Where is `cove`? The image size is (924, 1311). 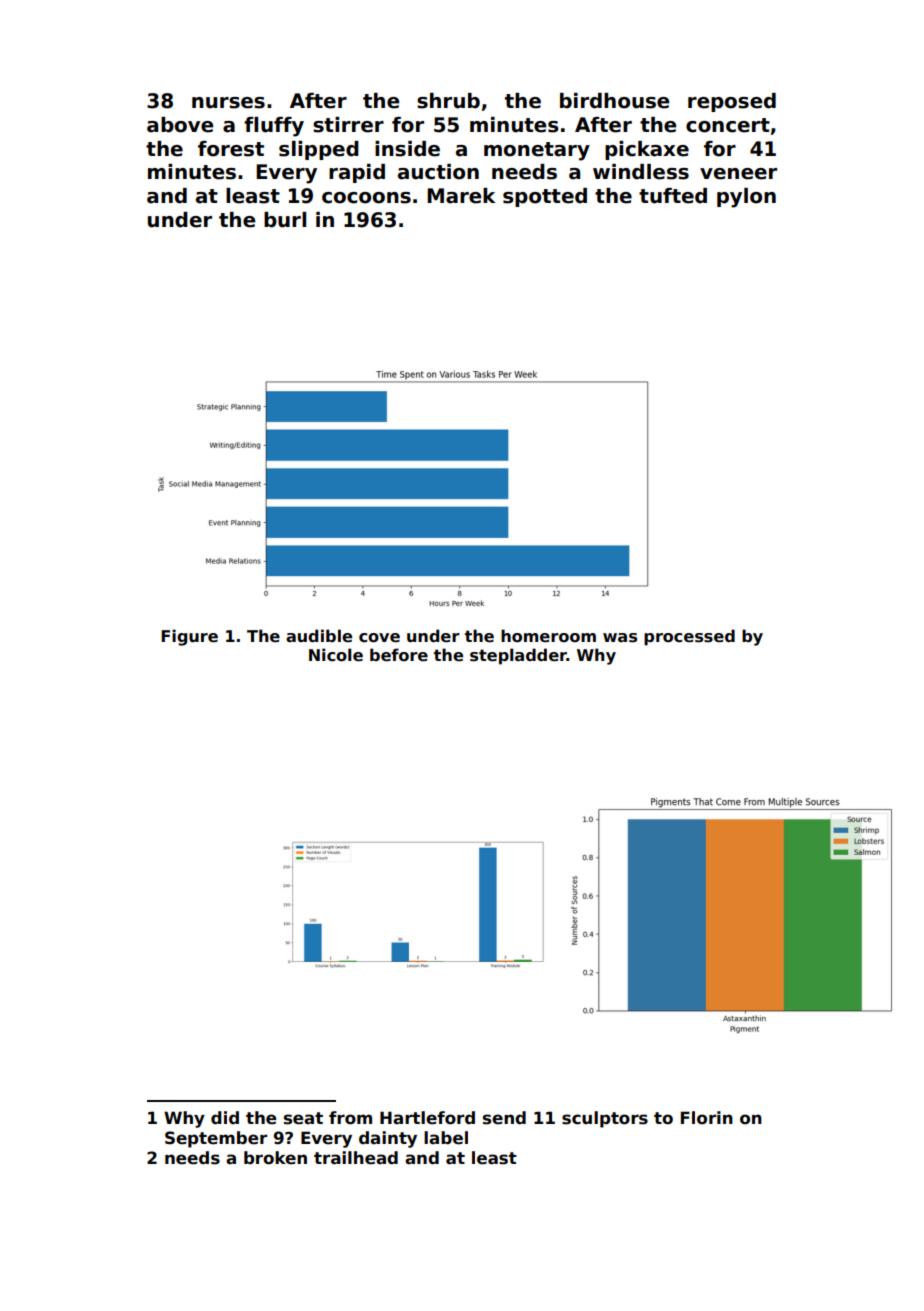 cove is located at coordinates (379, 638).
